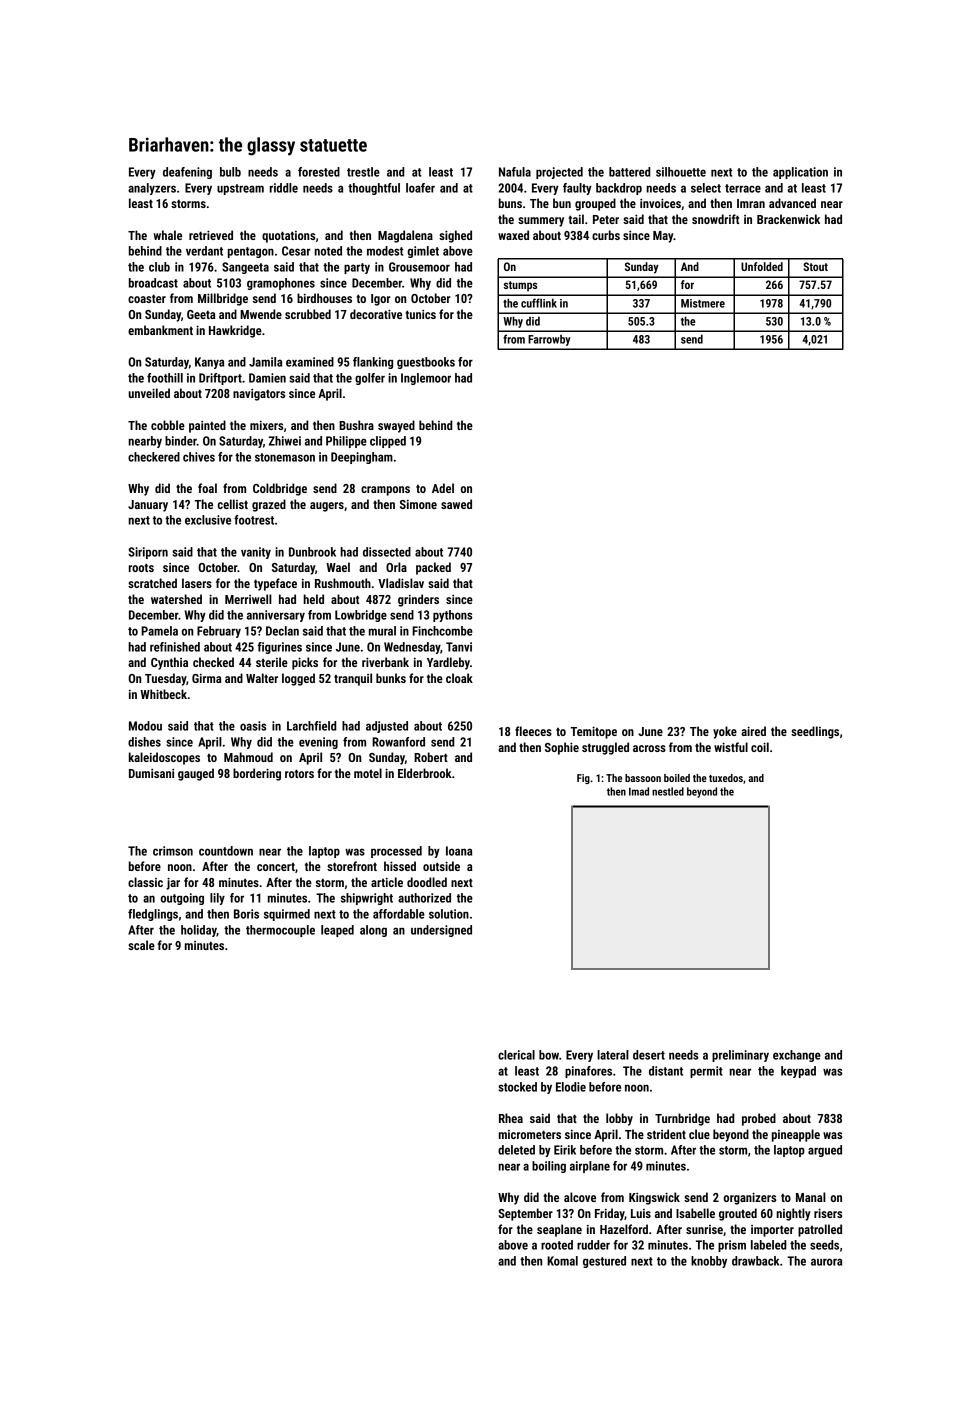 The height and width of the screenshot is (1407, 971). Describe the element at coordinates (525, 1214) in the screenshot. I see `September` at that location.
